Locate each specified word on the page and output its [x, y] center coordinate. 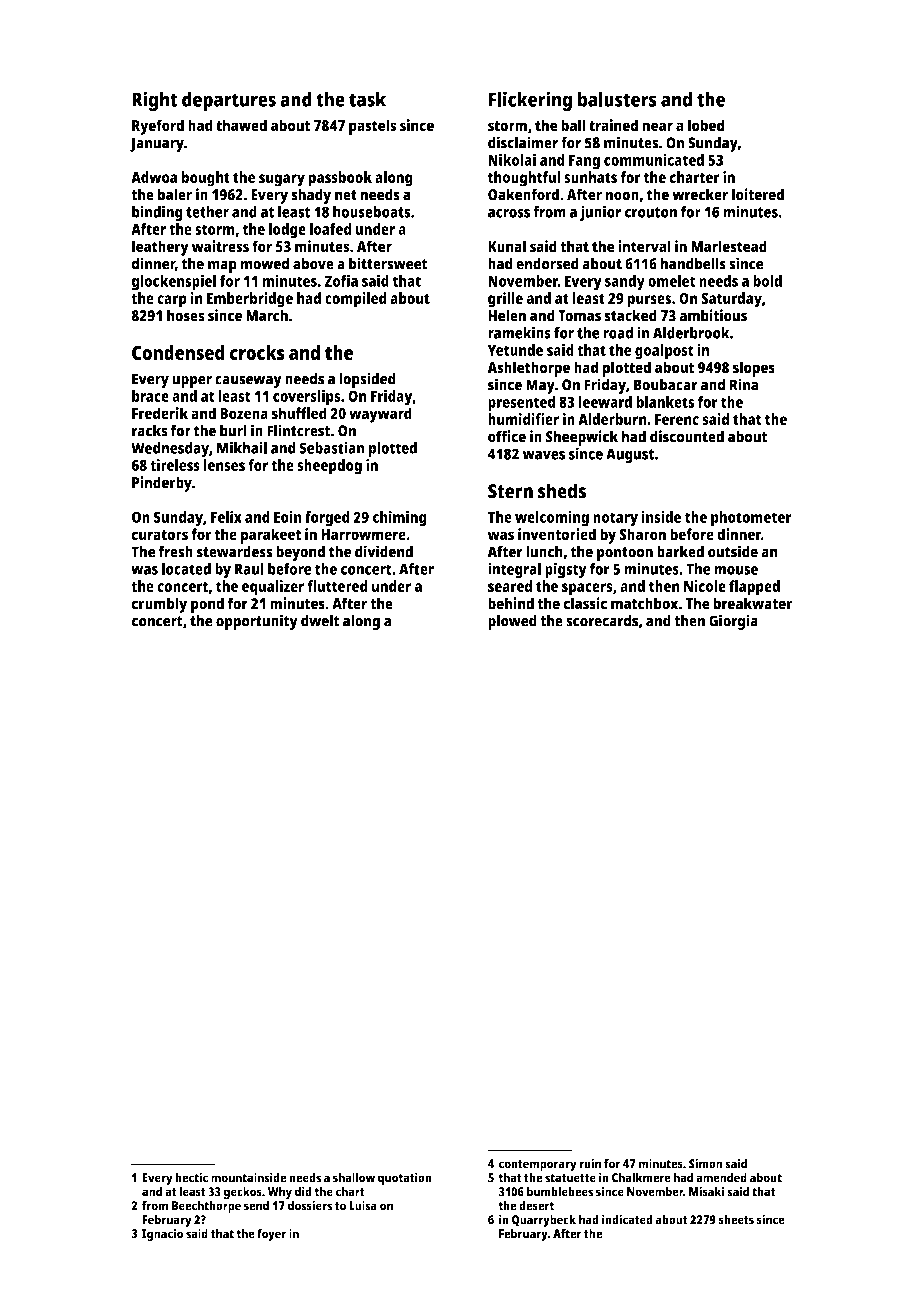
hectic [191, 1177]
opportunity [257, 622]
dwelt [320, 620]
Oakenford [523, 194]
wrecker [700, 194]
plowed [512, 622]
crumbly [159, 605]
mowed [265, 263]
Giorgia [733, 622]
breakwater [752, 603]
